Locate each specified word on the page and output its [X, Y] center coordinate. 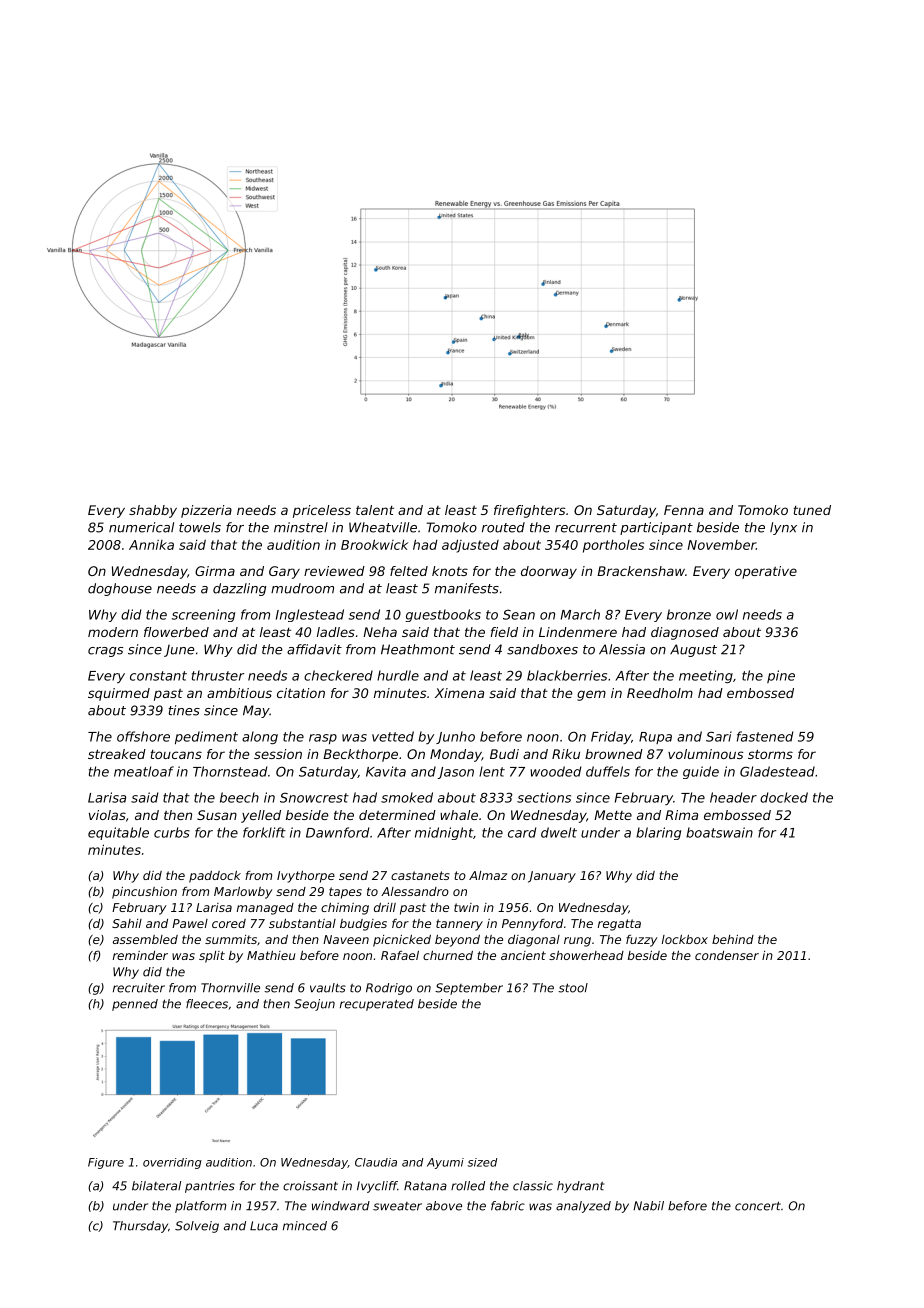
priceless [322, 511]
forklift [264, 832]
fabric [508, 1206]
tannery [459, 925]
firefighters [529, 511]
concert [758, 1206]
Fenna [684, 510]
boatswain [719, 832]
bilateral [156, 1186]
